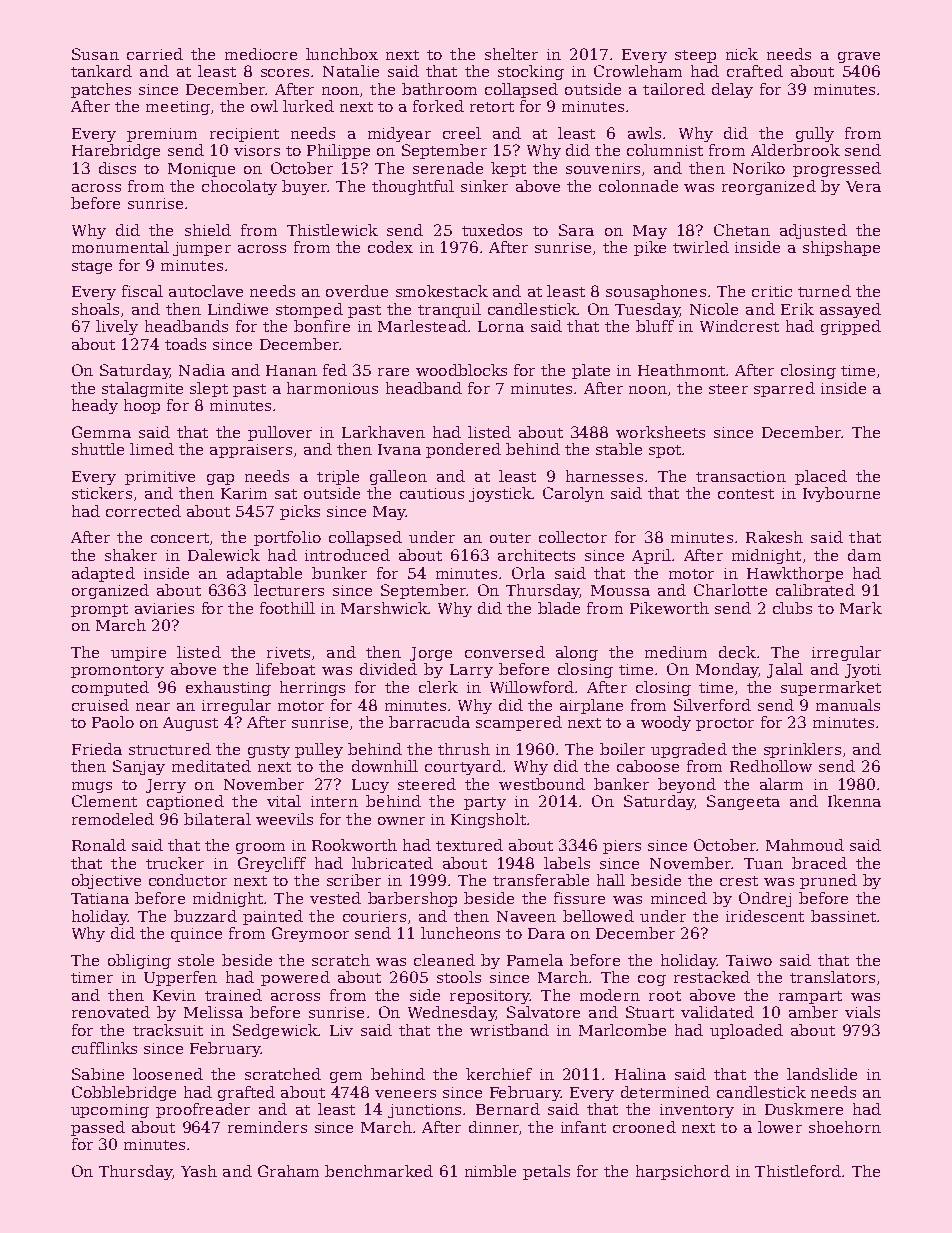 The image size is (952, 1233). Describe the element at coordinates (863, 671) in the image. I see `Jyoti` at that location.
